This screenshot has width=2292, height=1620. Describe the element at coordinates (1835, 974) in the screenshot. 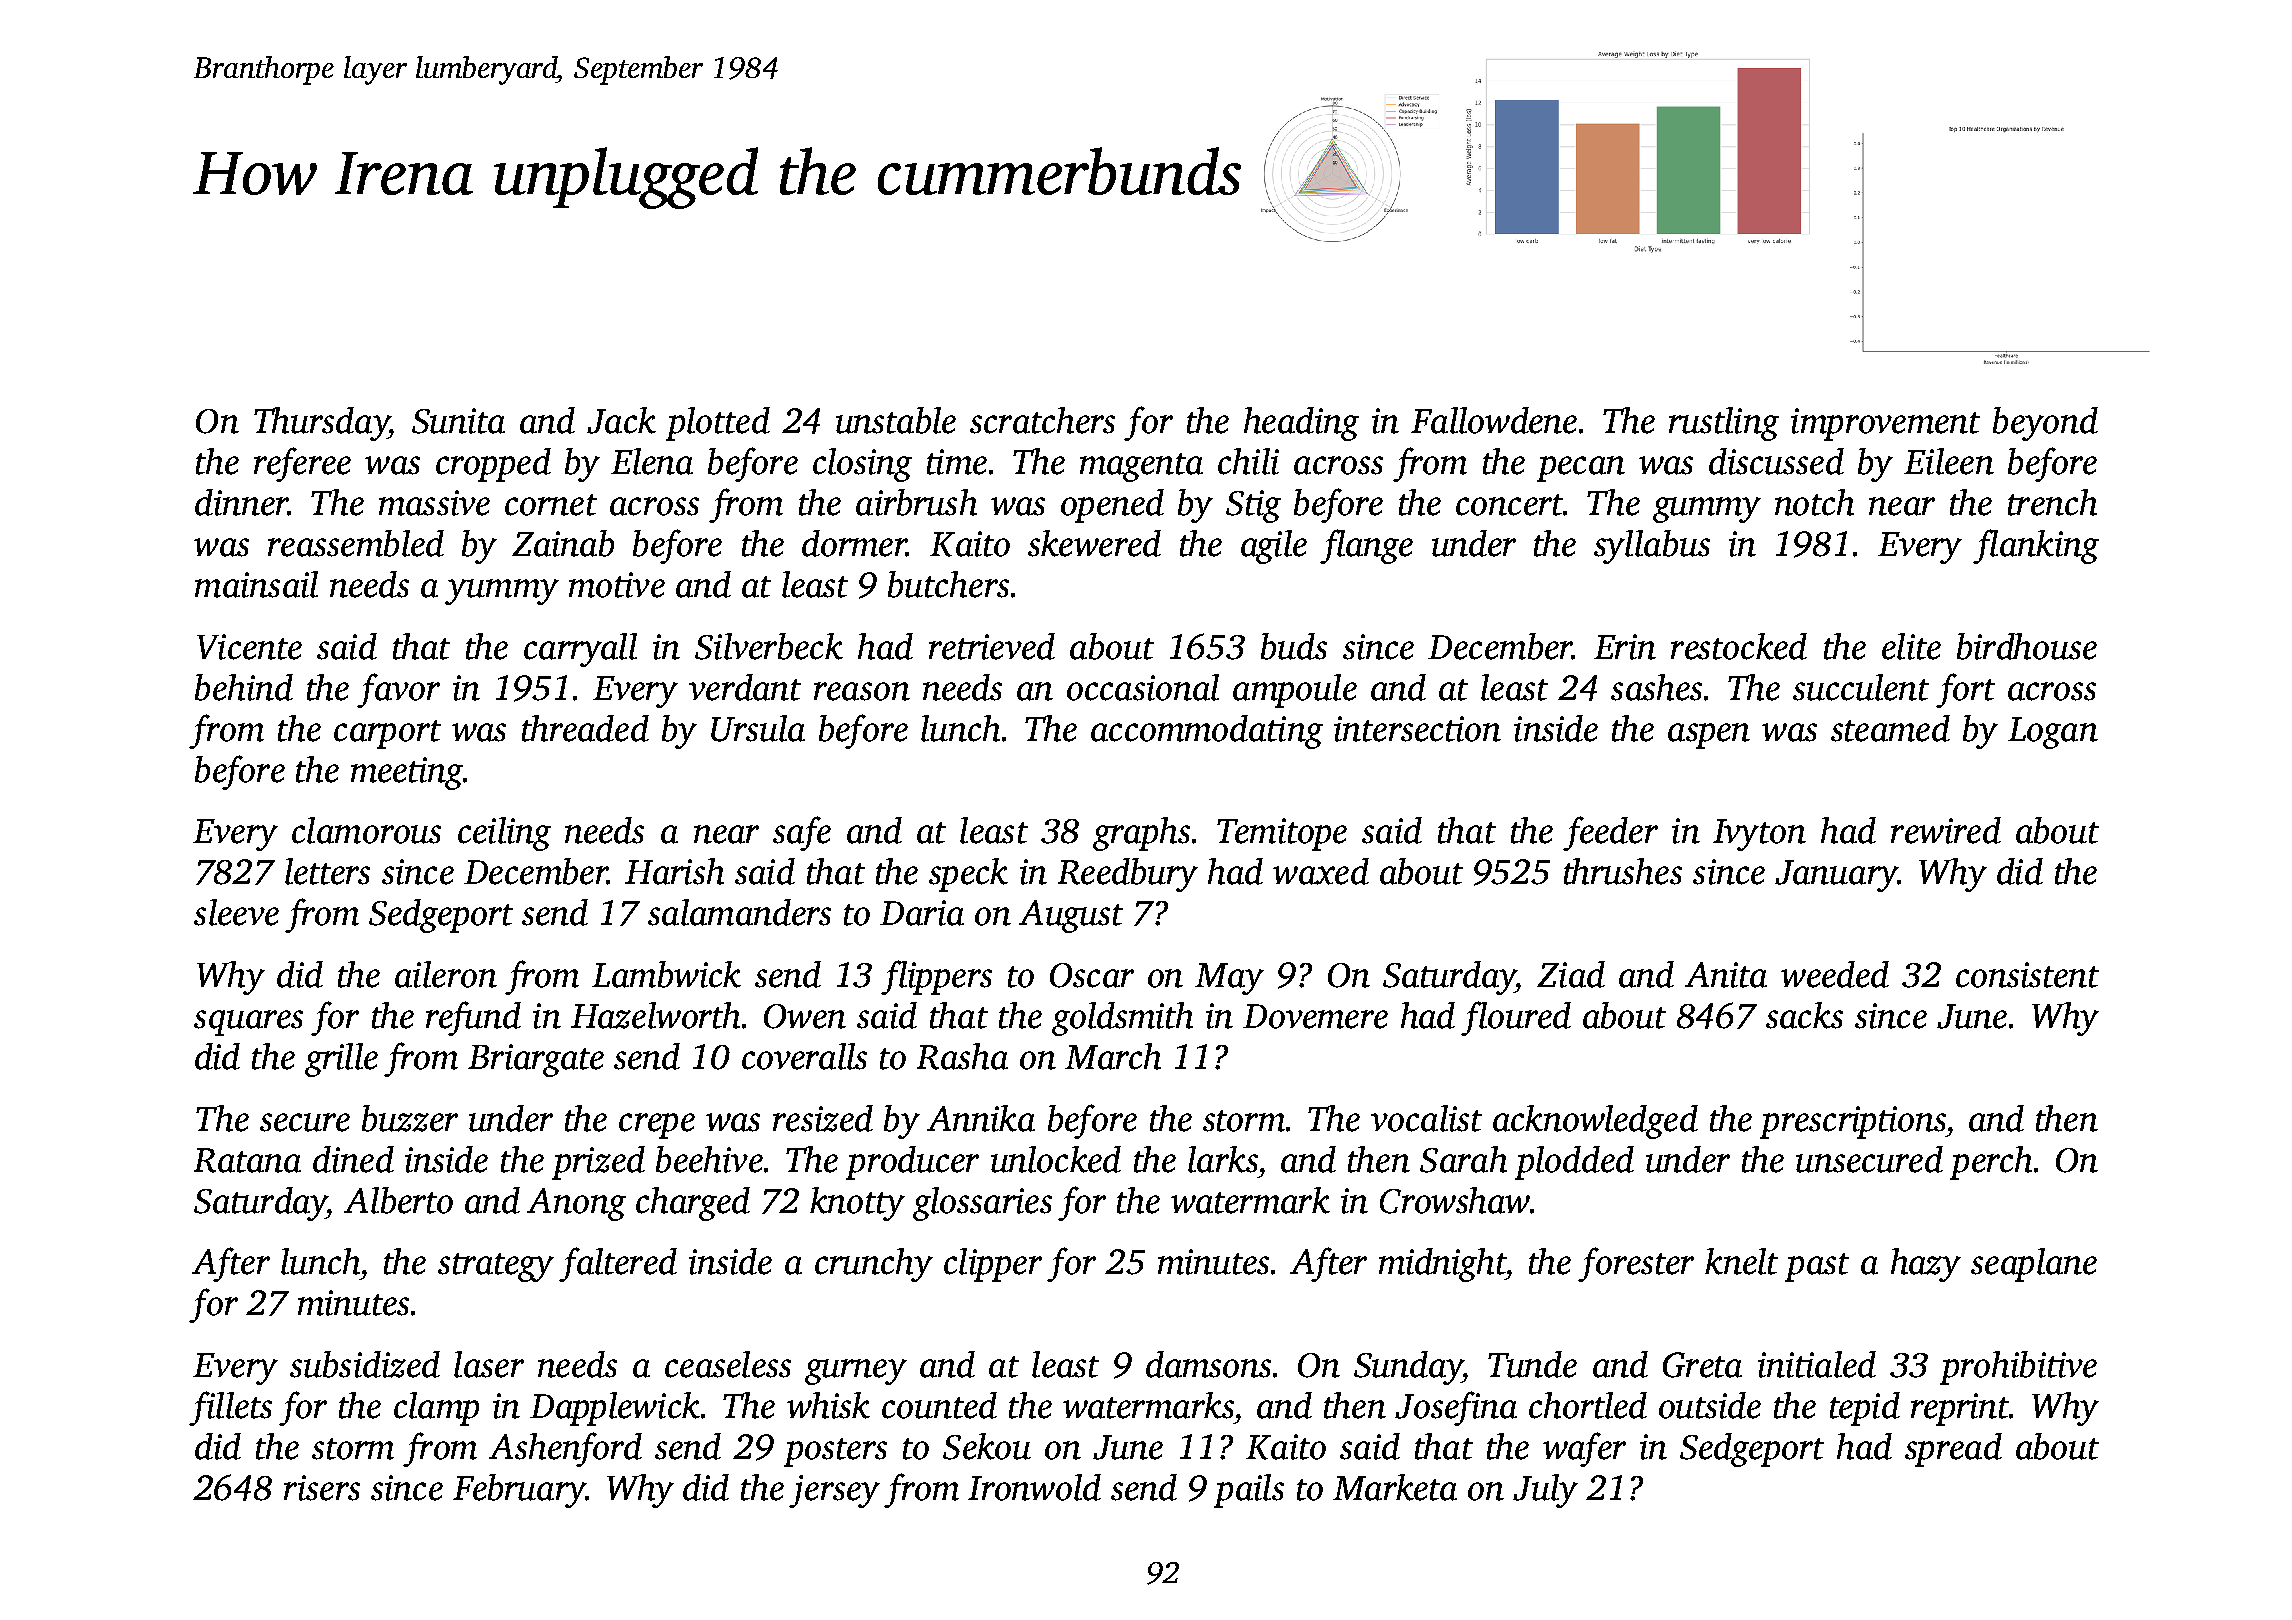

I see `weeded` at that location.
